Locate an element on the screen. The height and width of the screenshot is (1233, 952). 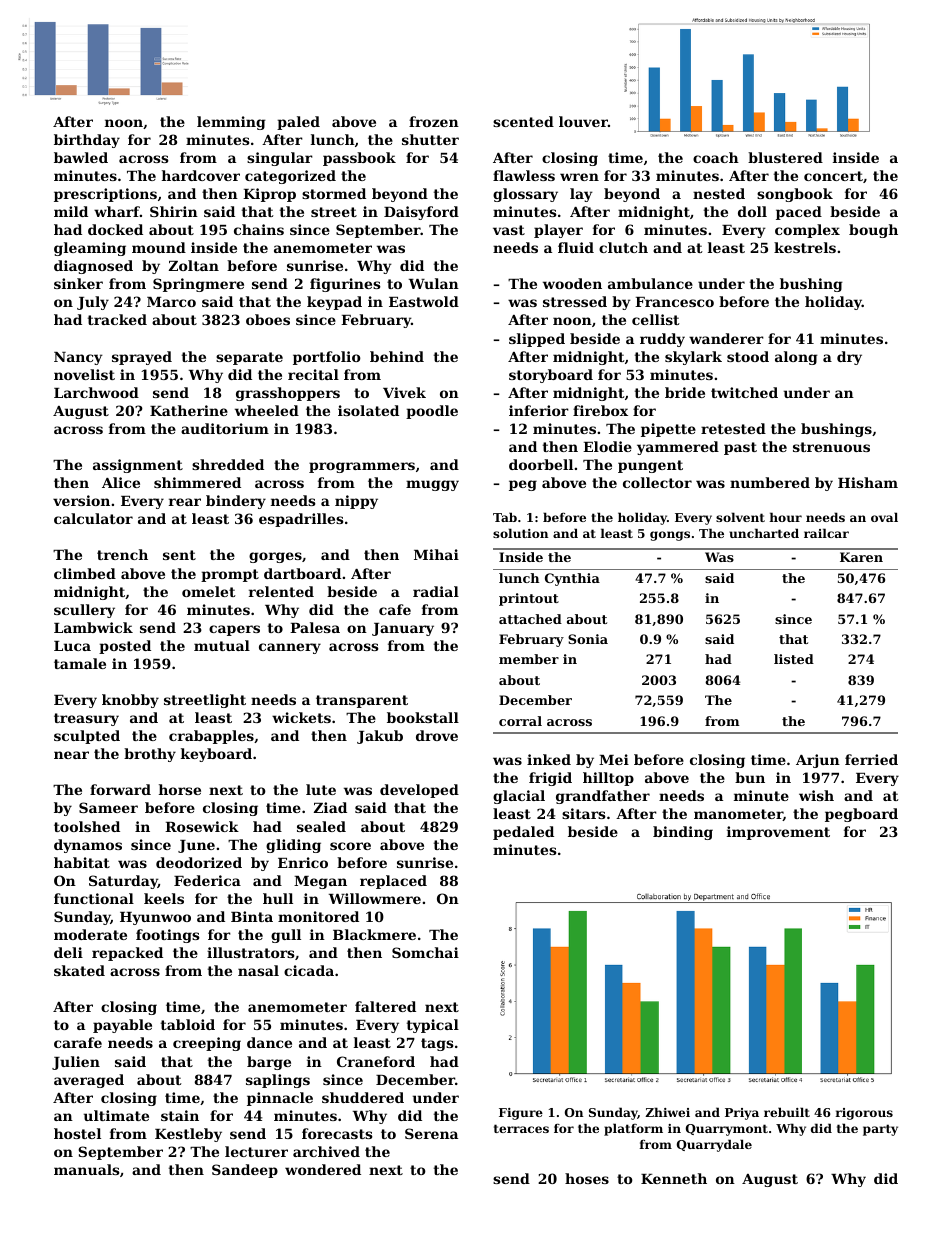
ferried is located at coordinates (871, 759).
